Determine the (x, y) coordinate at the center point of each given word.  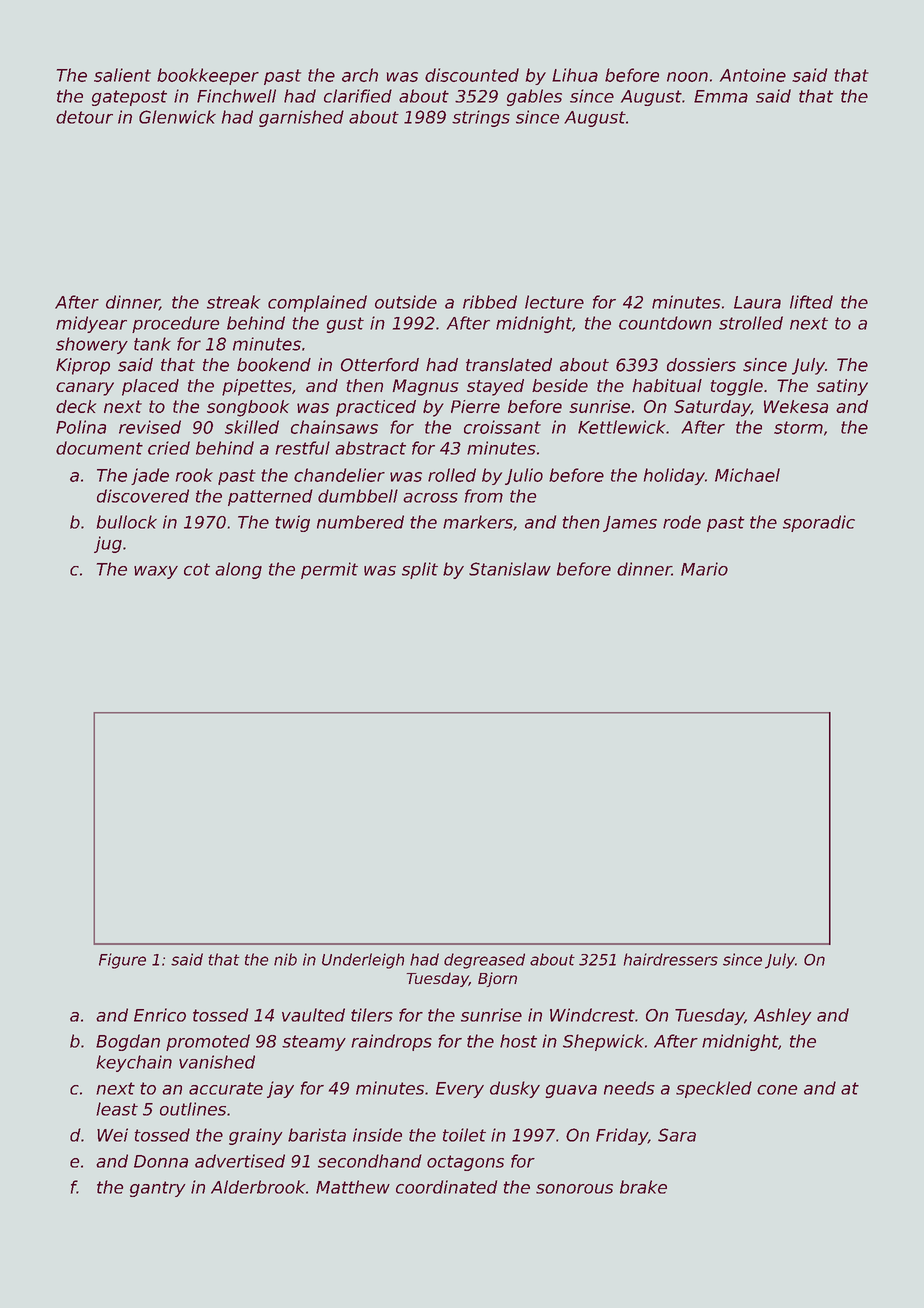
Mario (704, 569)
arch (360, 75)
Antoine (753, 75)
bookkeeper (208, 76)
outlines (193, 1109)
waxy (156, 572)
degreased (484, 961)
